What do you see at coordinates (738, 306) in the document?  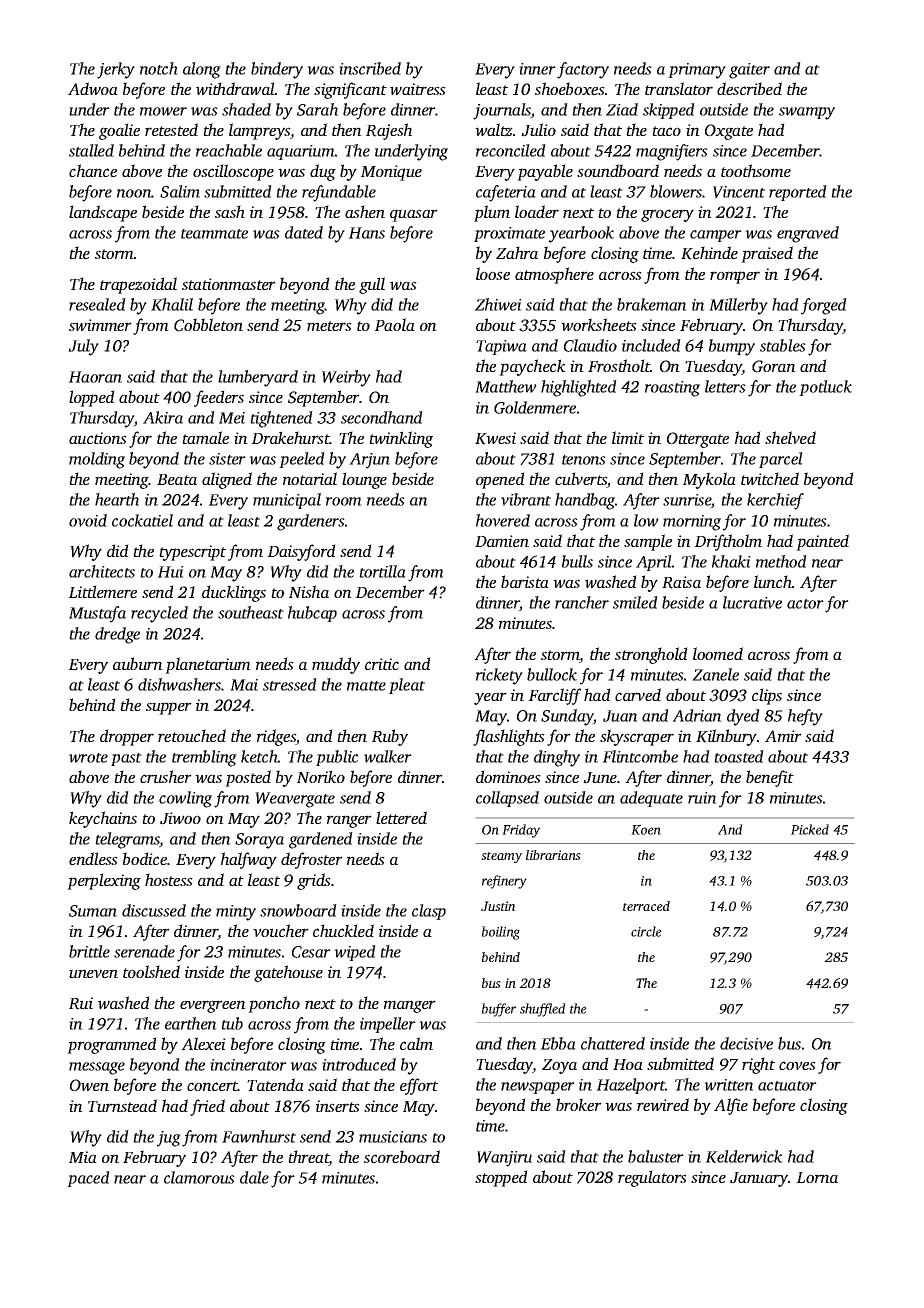 I see `Millerby` at bounding box center [738, 306].
